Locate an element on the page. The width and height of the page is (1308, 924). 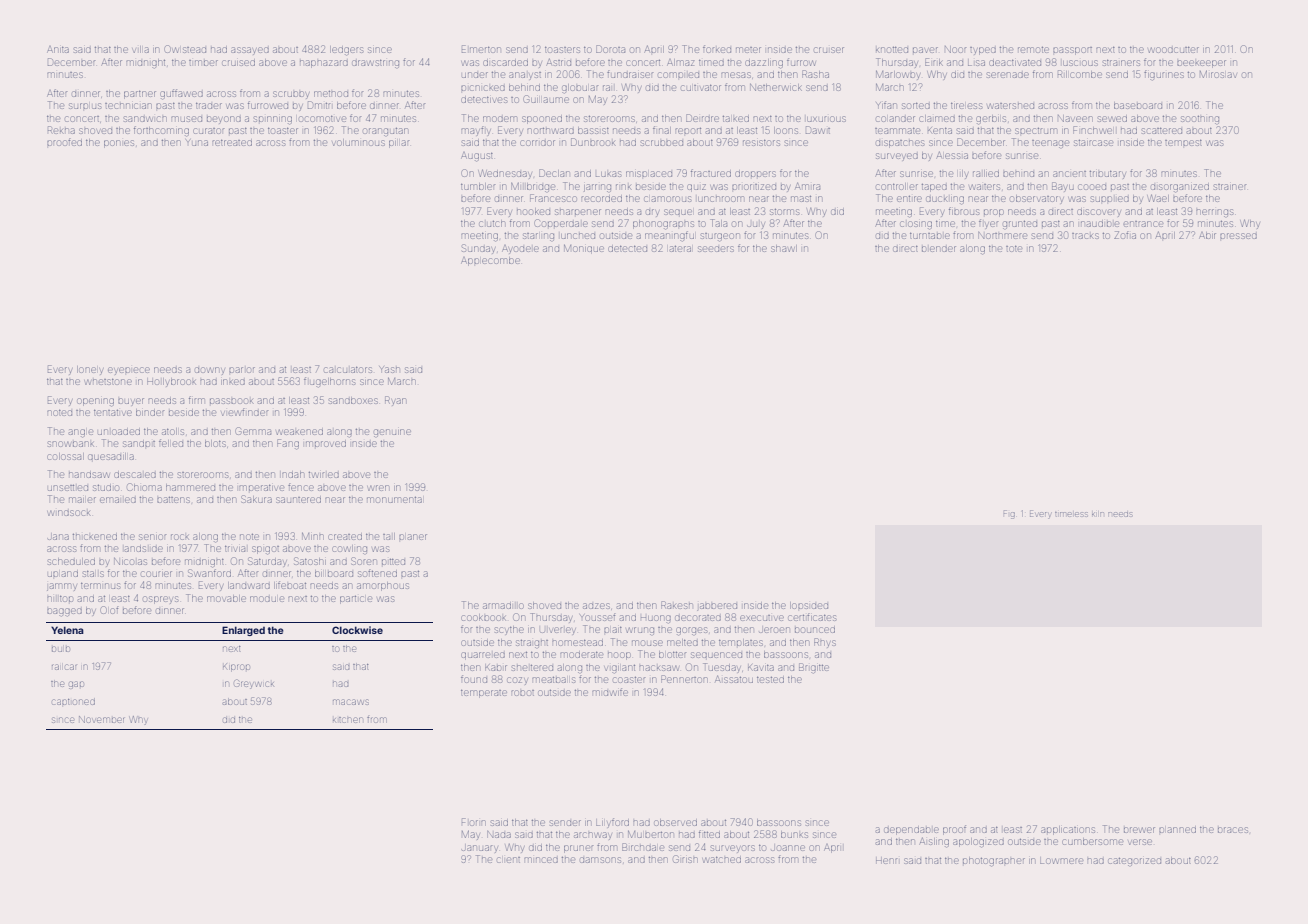
client is located at coordinates (509, 860).
